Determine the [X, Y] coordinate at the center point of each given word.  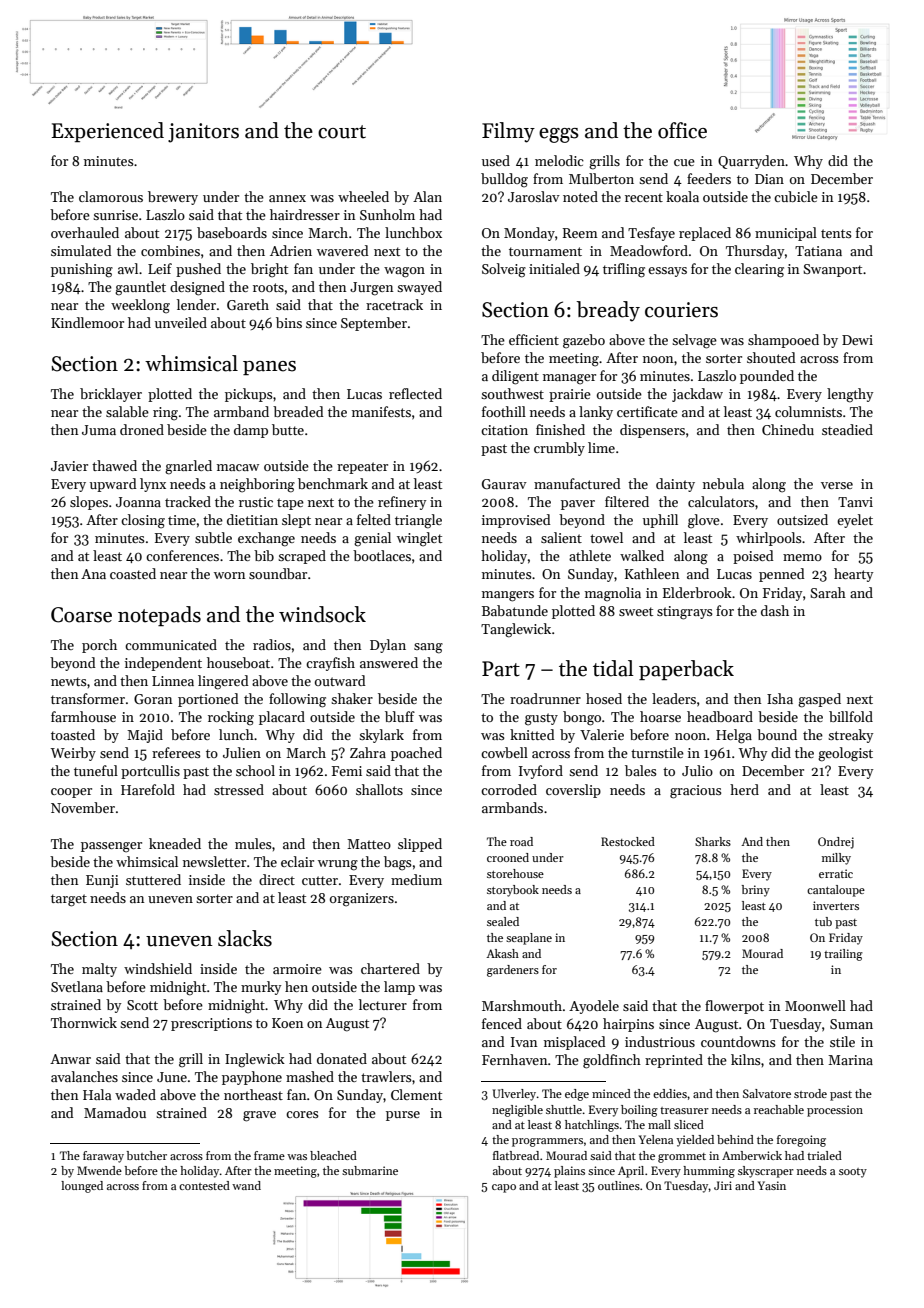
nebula [723, 483]
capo [504, 1188]
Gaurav [504, 484]
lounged [82, 1187]
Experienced [107, 132]
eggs [559, 135]
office [682, 130]
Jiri [723, 1185]
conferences [182, 555]
